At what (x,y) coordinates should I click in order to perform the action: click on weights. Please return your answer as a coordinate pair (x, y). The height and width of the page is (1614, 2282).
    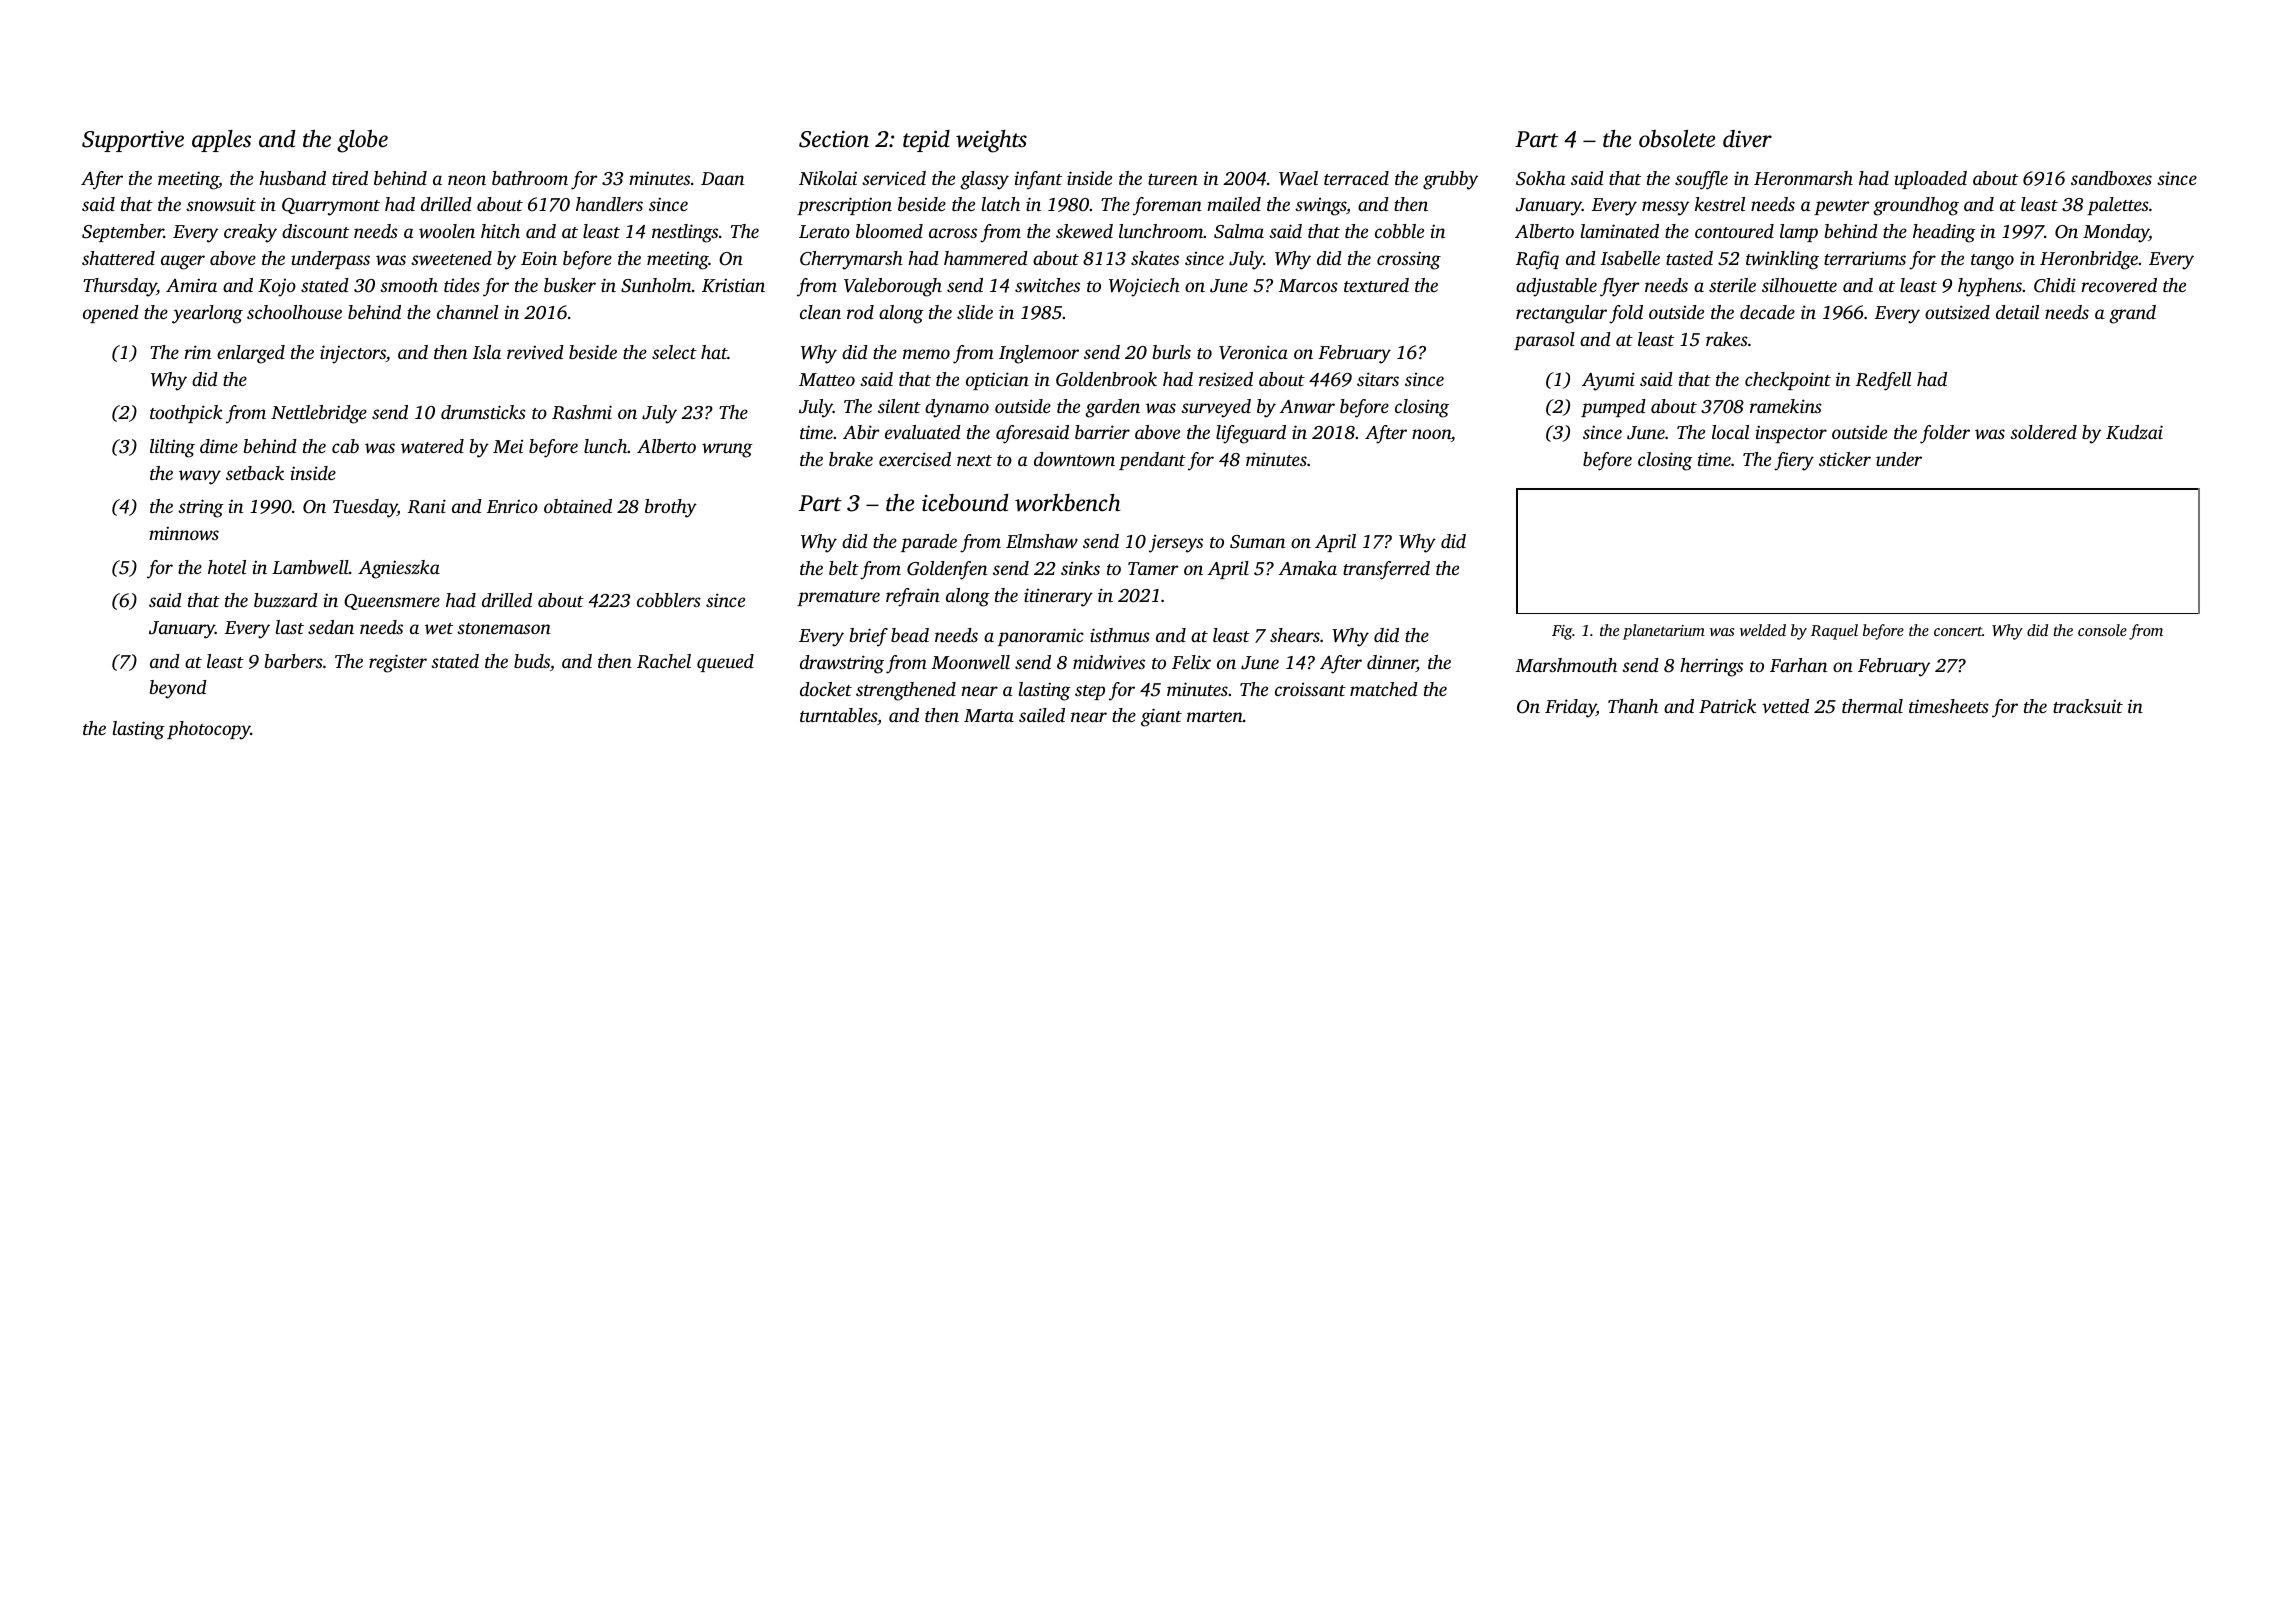
    Looking at the image, I should click on (991, 141).
